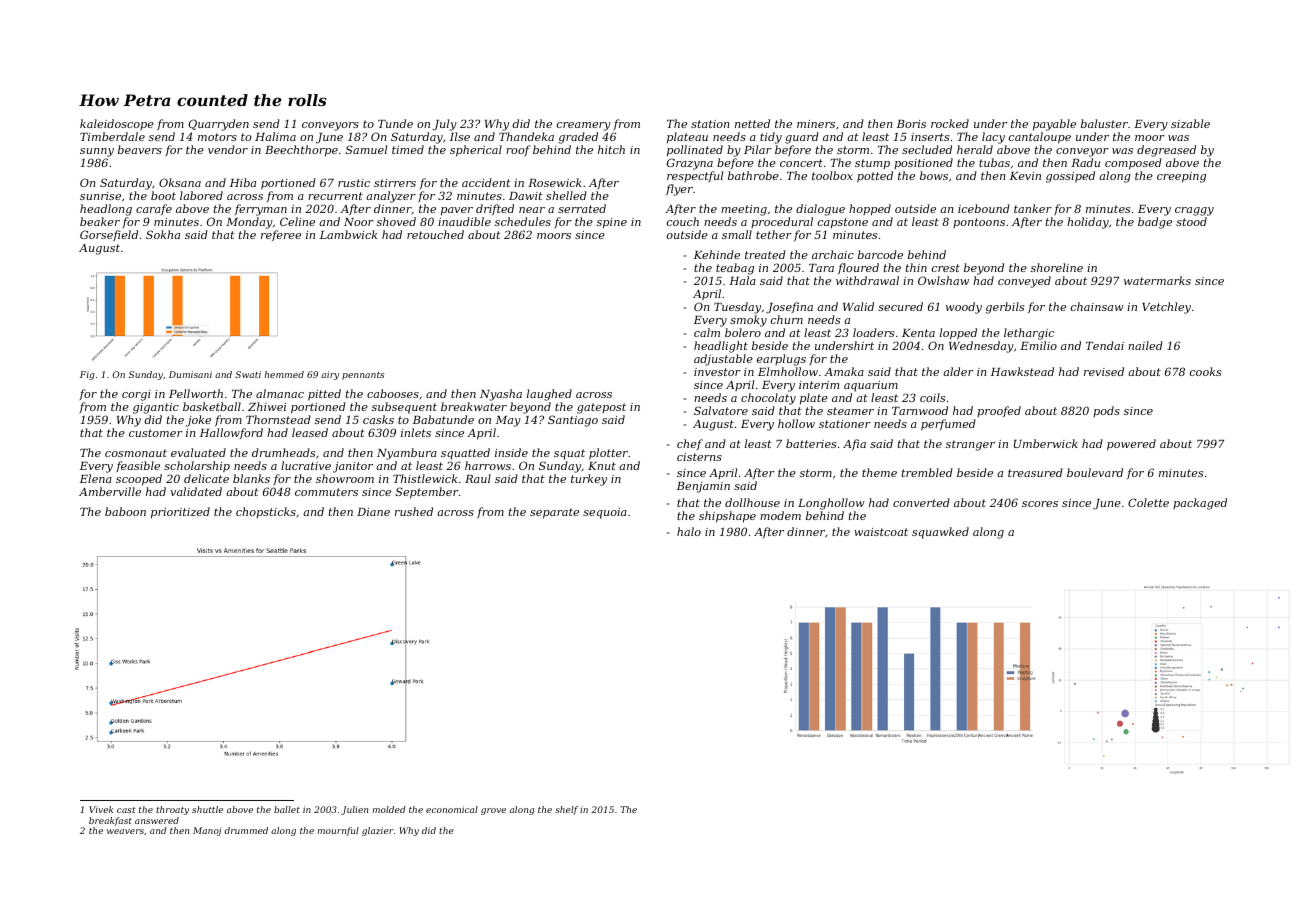 The image size is (1308, 924). What do you see at coordinates (101, 809) in the screenshot?
I see `Vivek` at bounding box center [101, 809].
